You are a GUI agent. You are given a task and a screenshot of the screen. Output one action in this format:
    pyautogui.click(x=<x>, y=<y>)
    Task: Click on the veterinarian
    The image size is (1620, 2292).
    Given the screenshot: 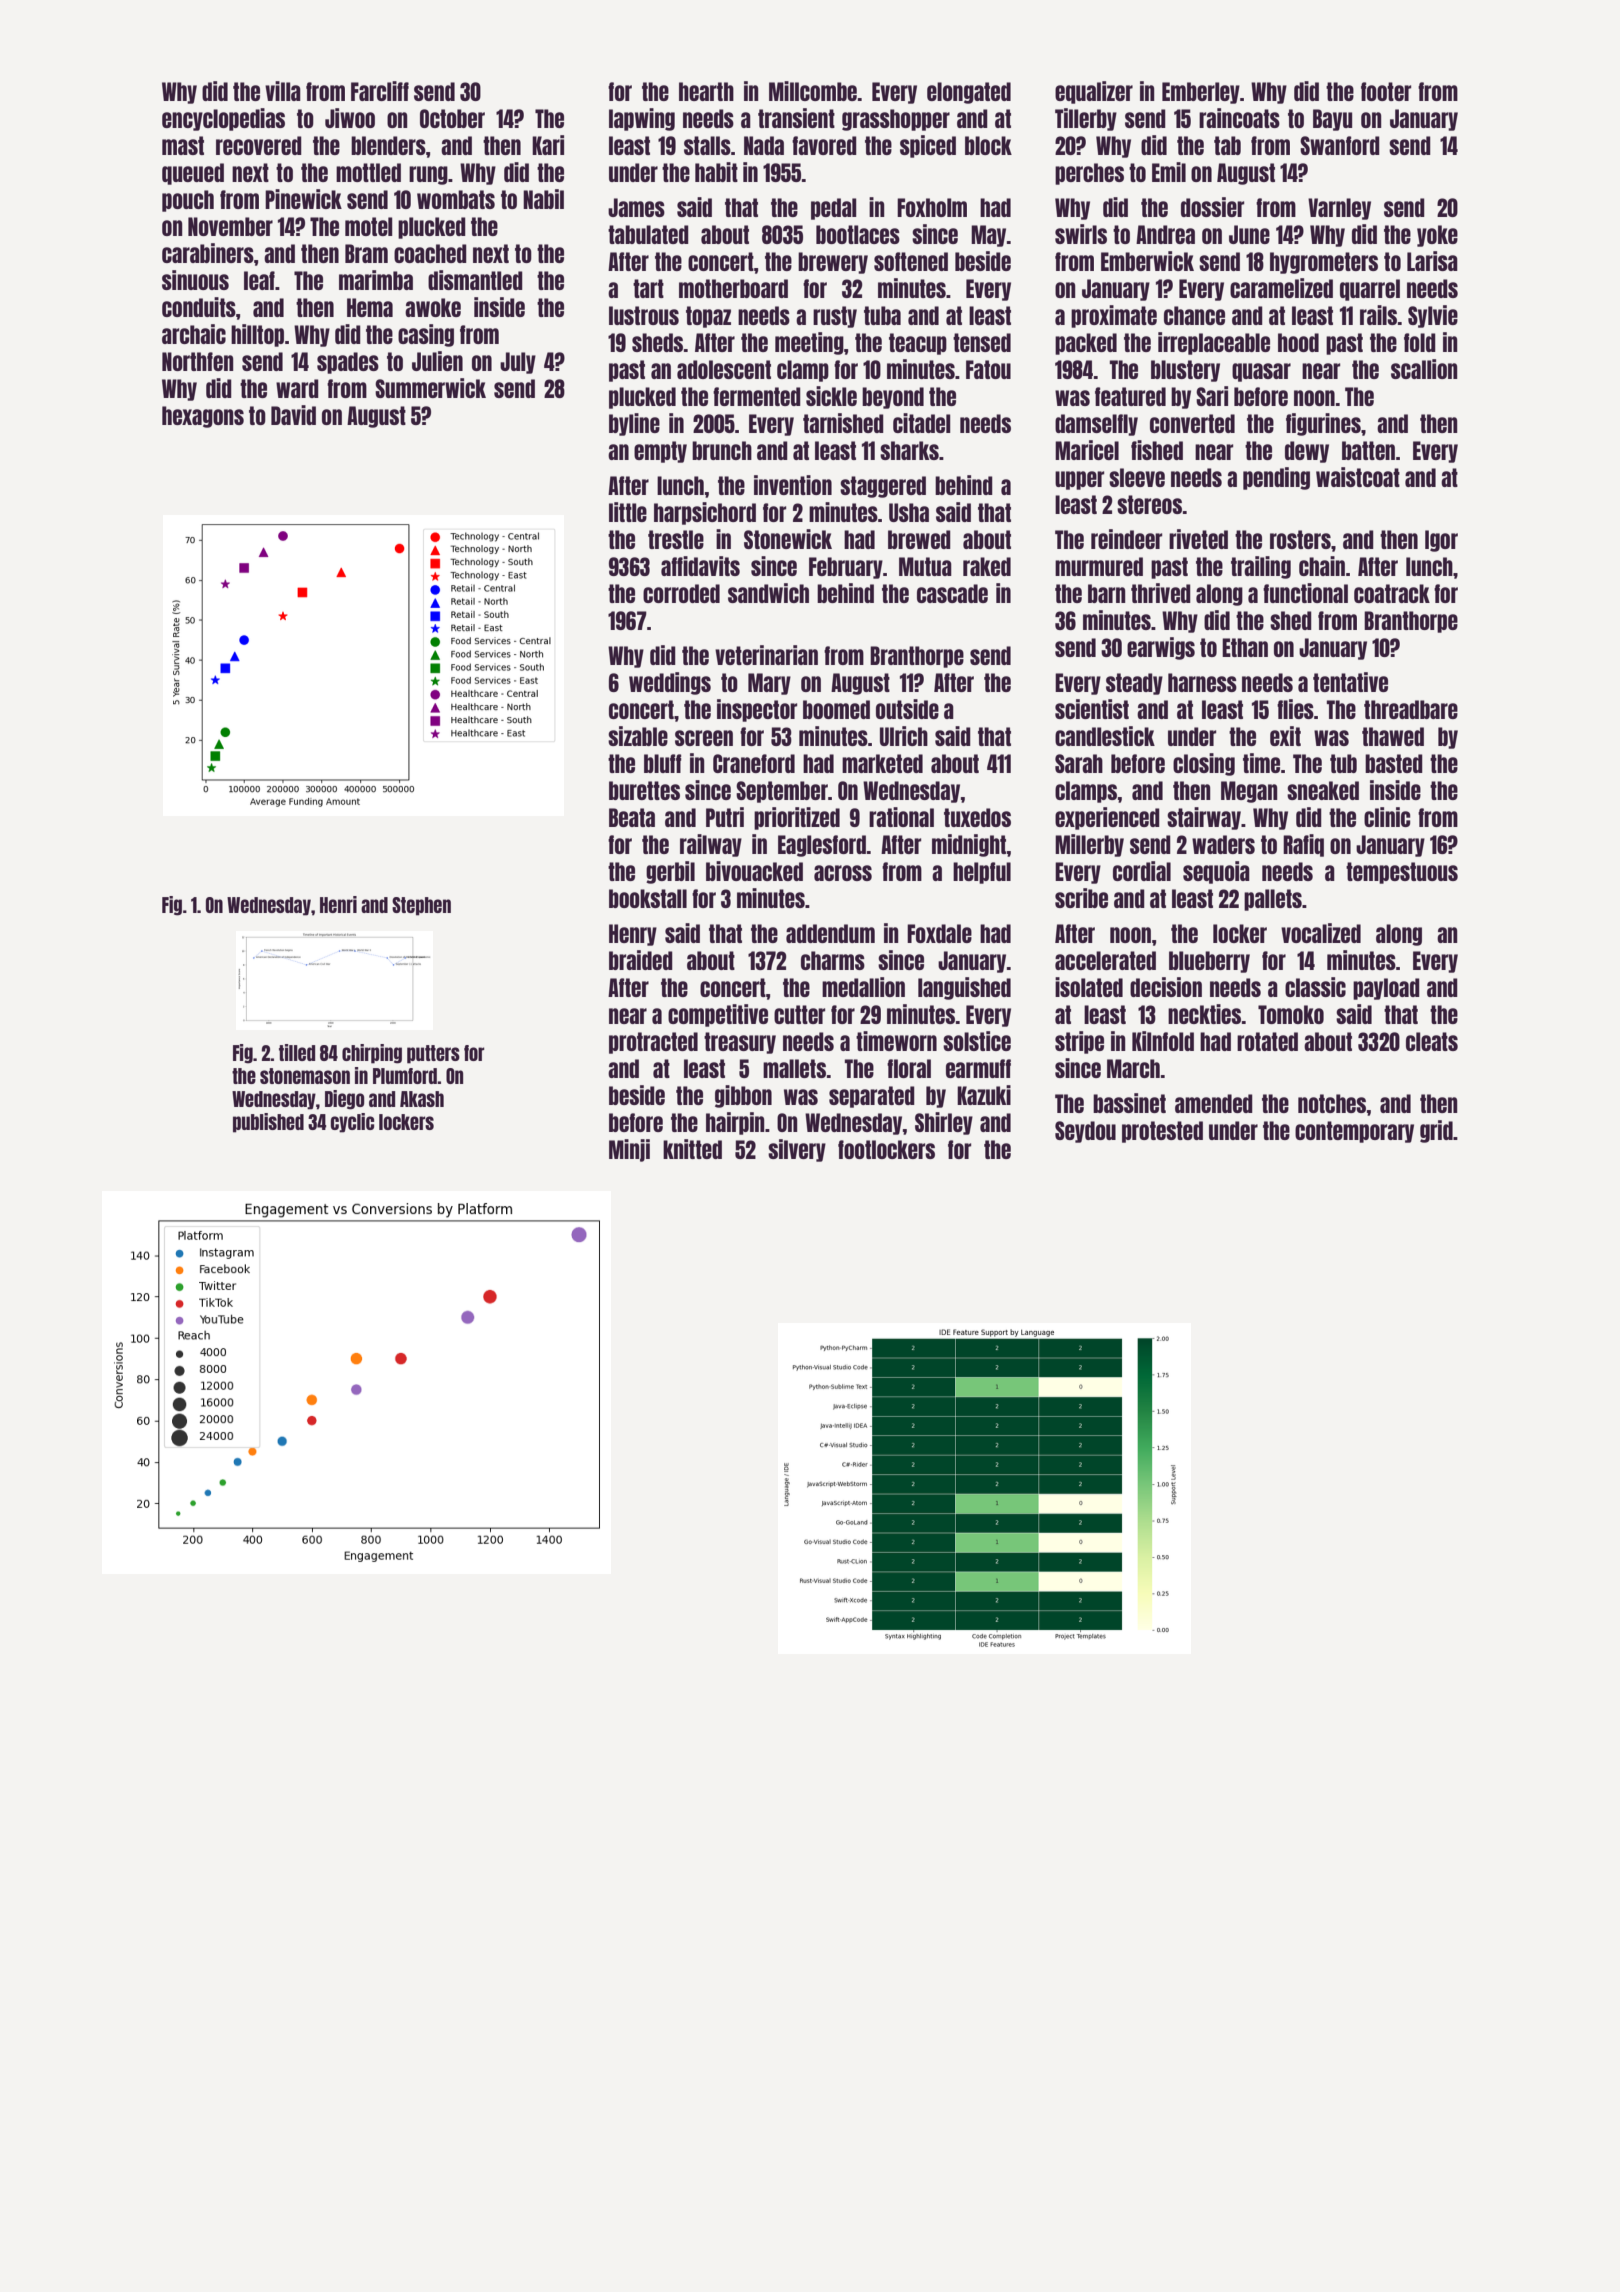 What is the action you would take?
    pyautogui.click(x=766, y=655)
